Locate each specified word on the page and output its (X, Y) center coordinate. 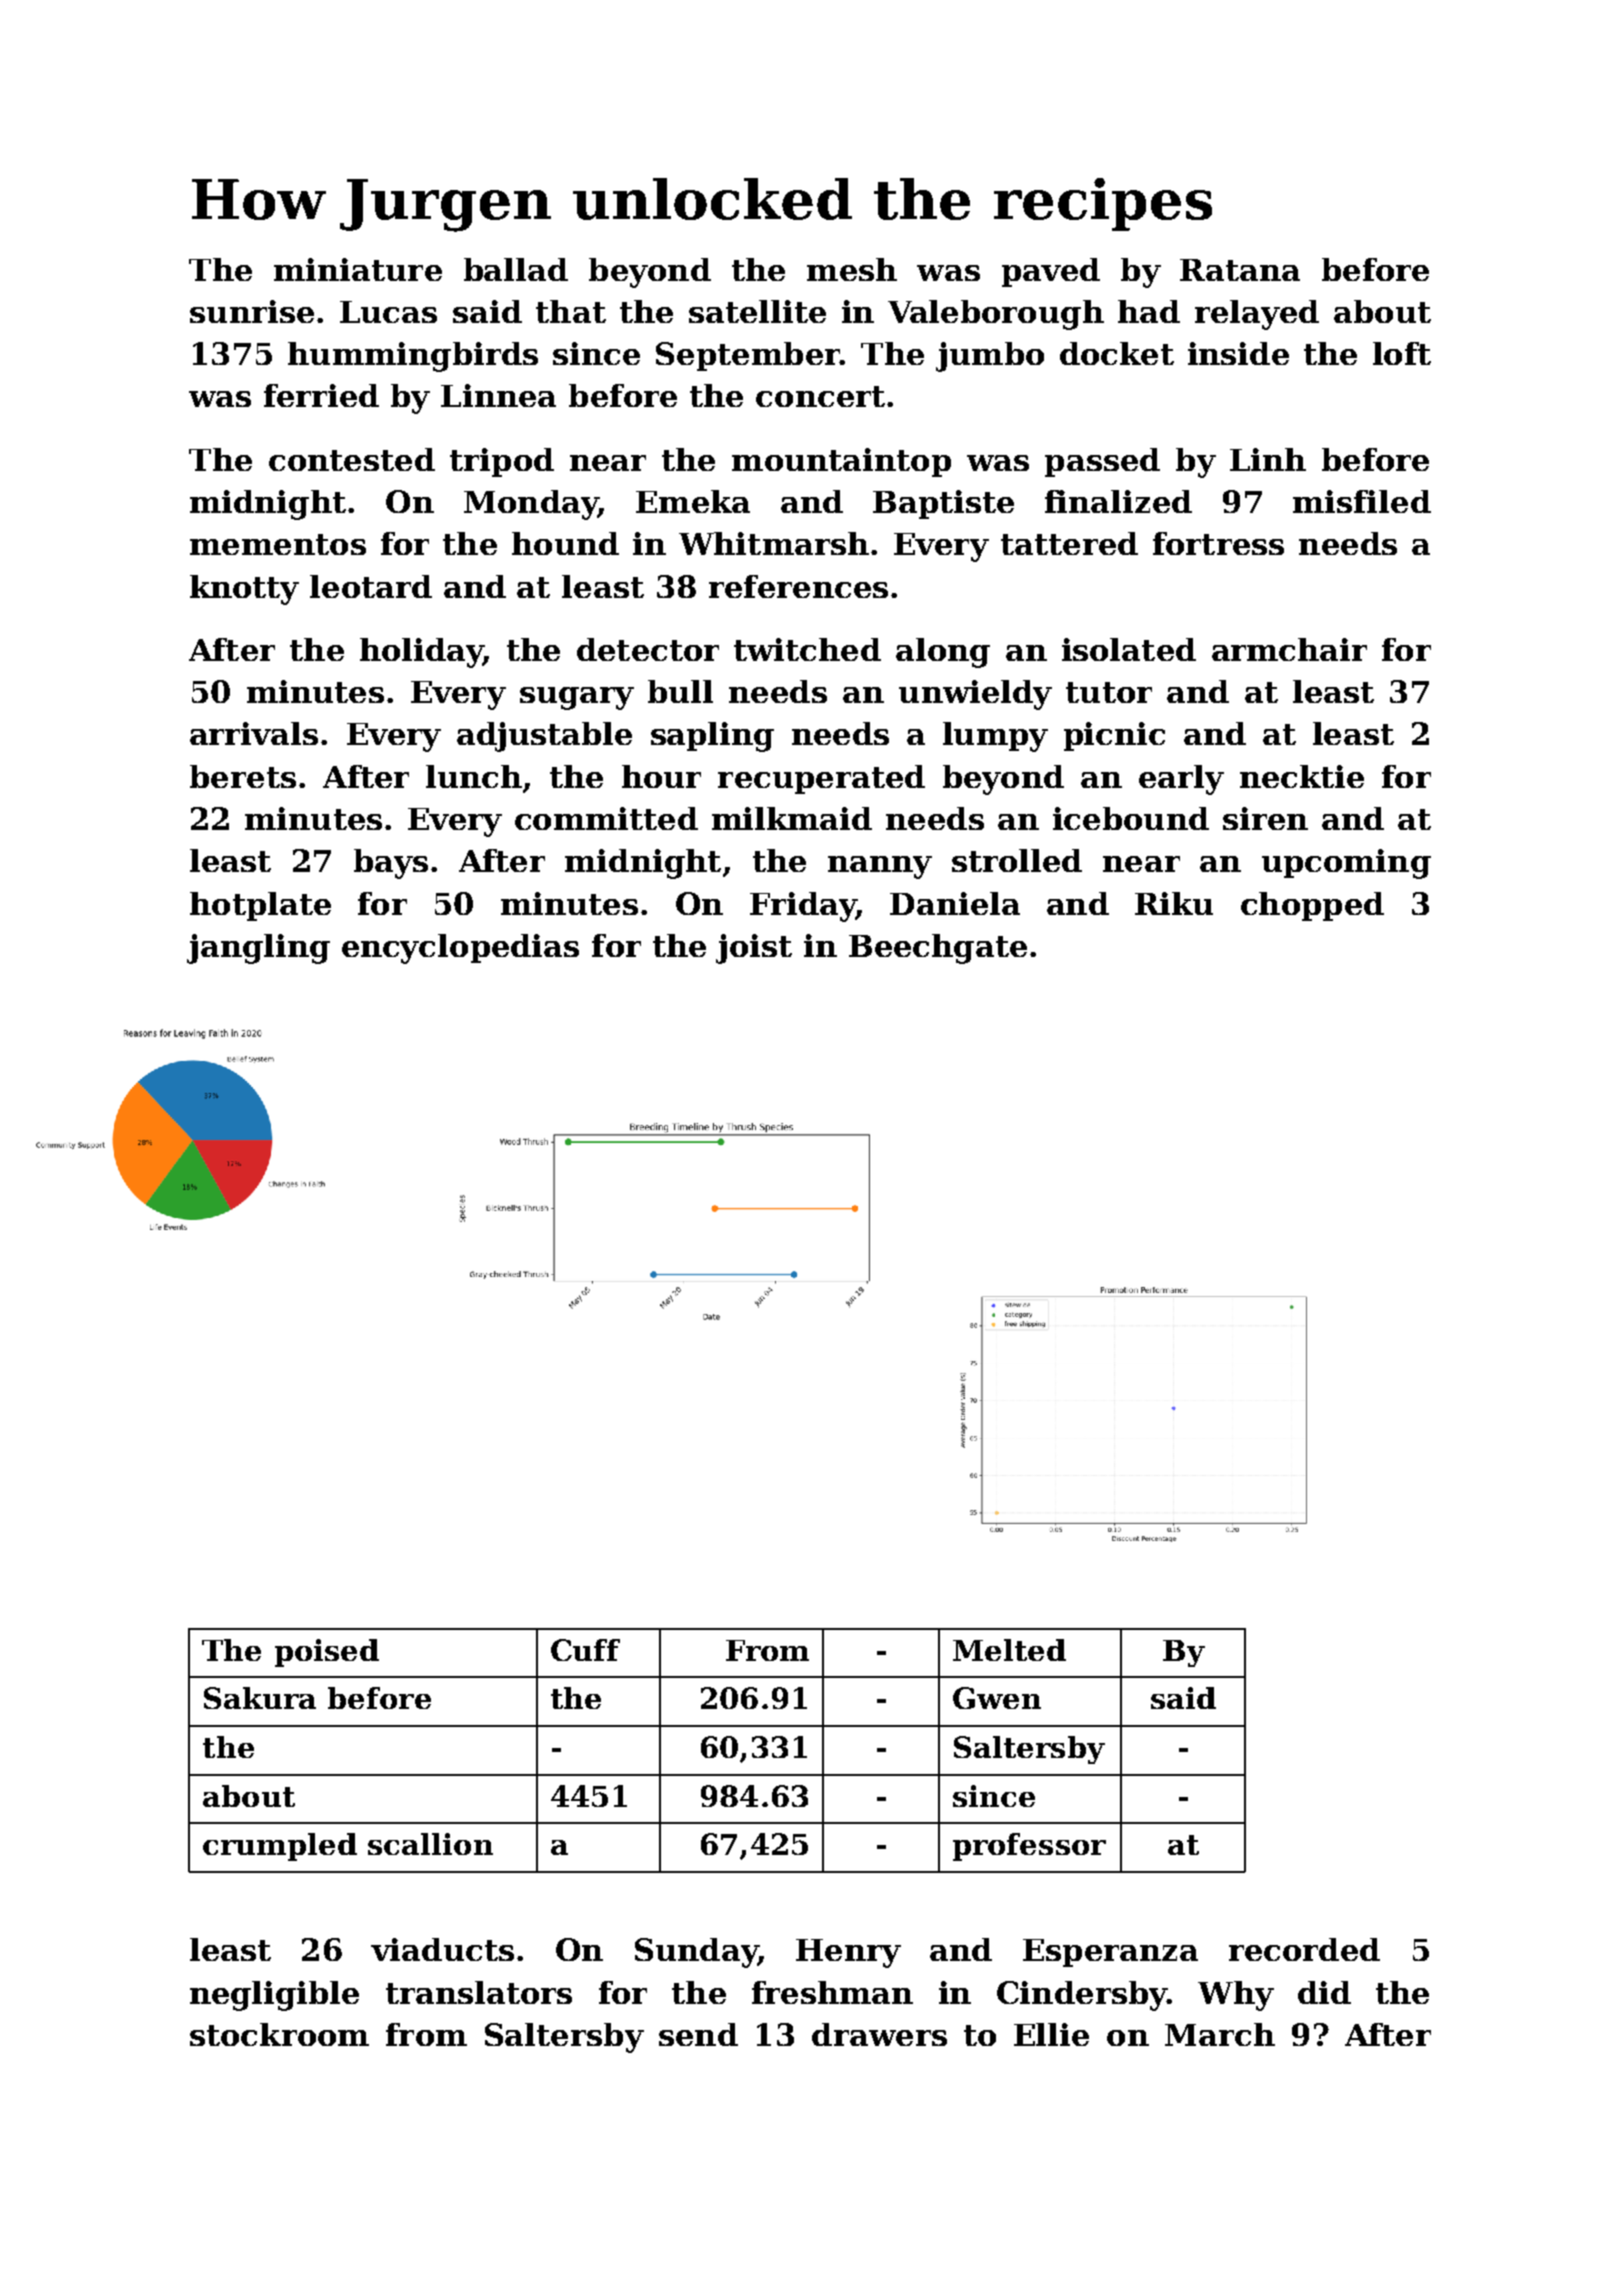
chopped (1312, 906)
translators (479, 1992)
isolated (1129, 649)
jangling (258, 949)
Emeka (693, 501)
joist (754, 949)
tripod (502, 462)
